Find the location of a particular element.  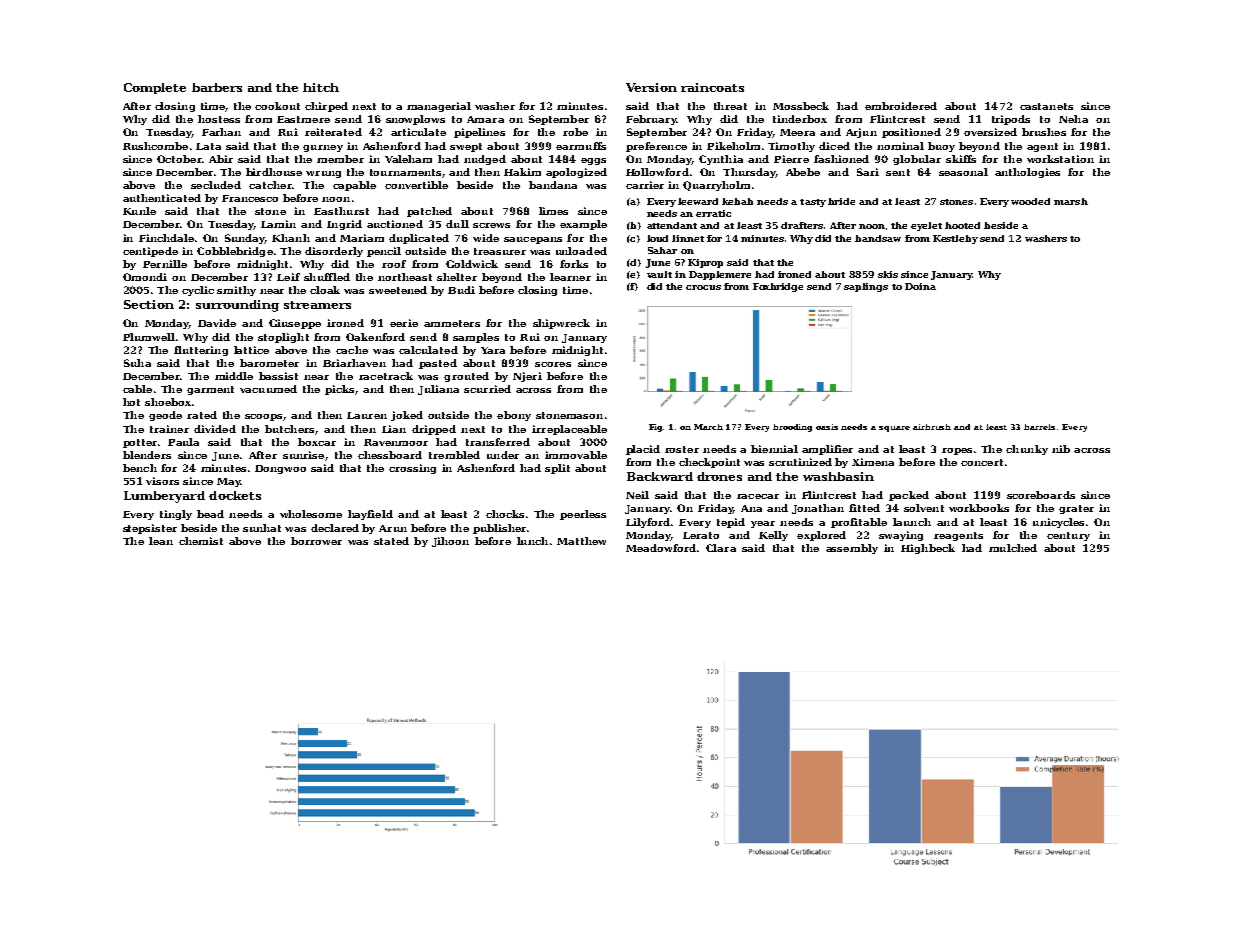

Section is located at coordinates (149, 304).
